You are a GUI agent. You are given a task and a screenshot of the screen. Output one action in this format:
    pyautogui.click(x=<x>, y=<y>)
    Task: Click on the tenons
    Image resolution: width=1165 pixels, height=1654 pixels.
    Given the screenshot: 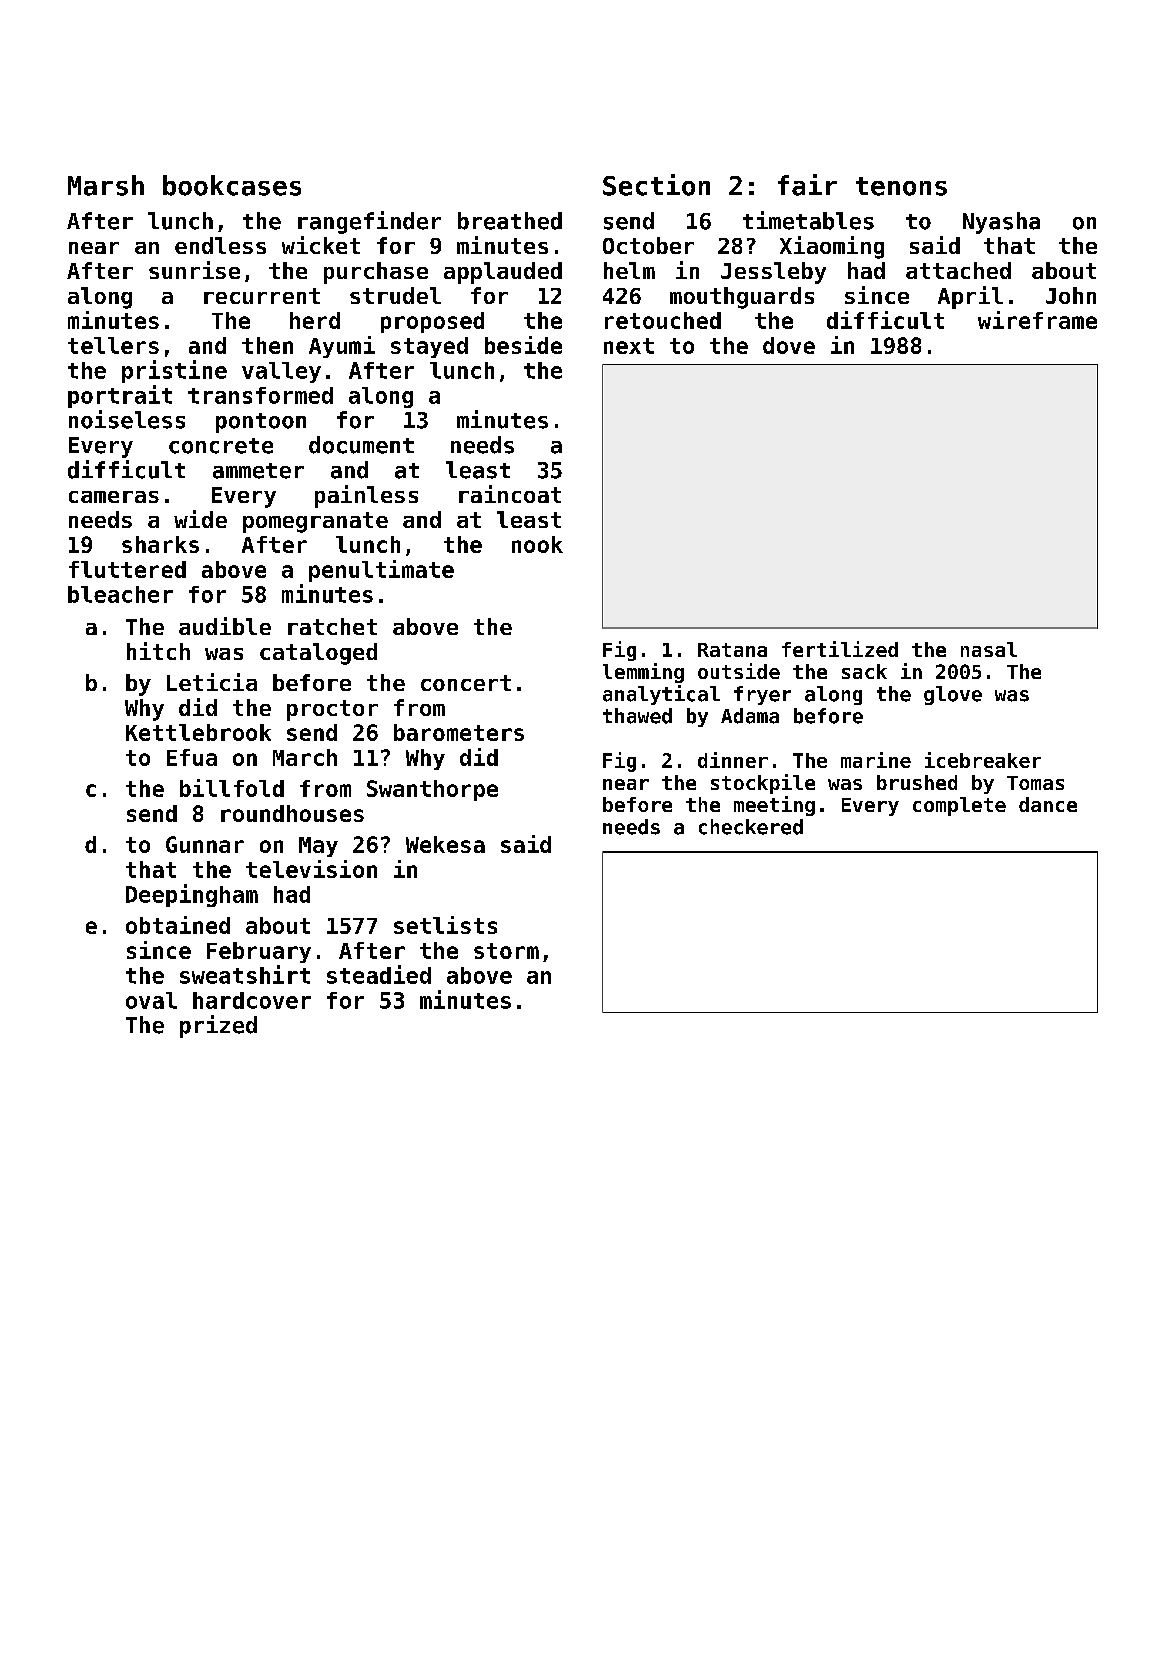 What is the action you would take?
    pyautogui.click(x=901, y=186)
